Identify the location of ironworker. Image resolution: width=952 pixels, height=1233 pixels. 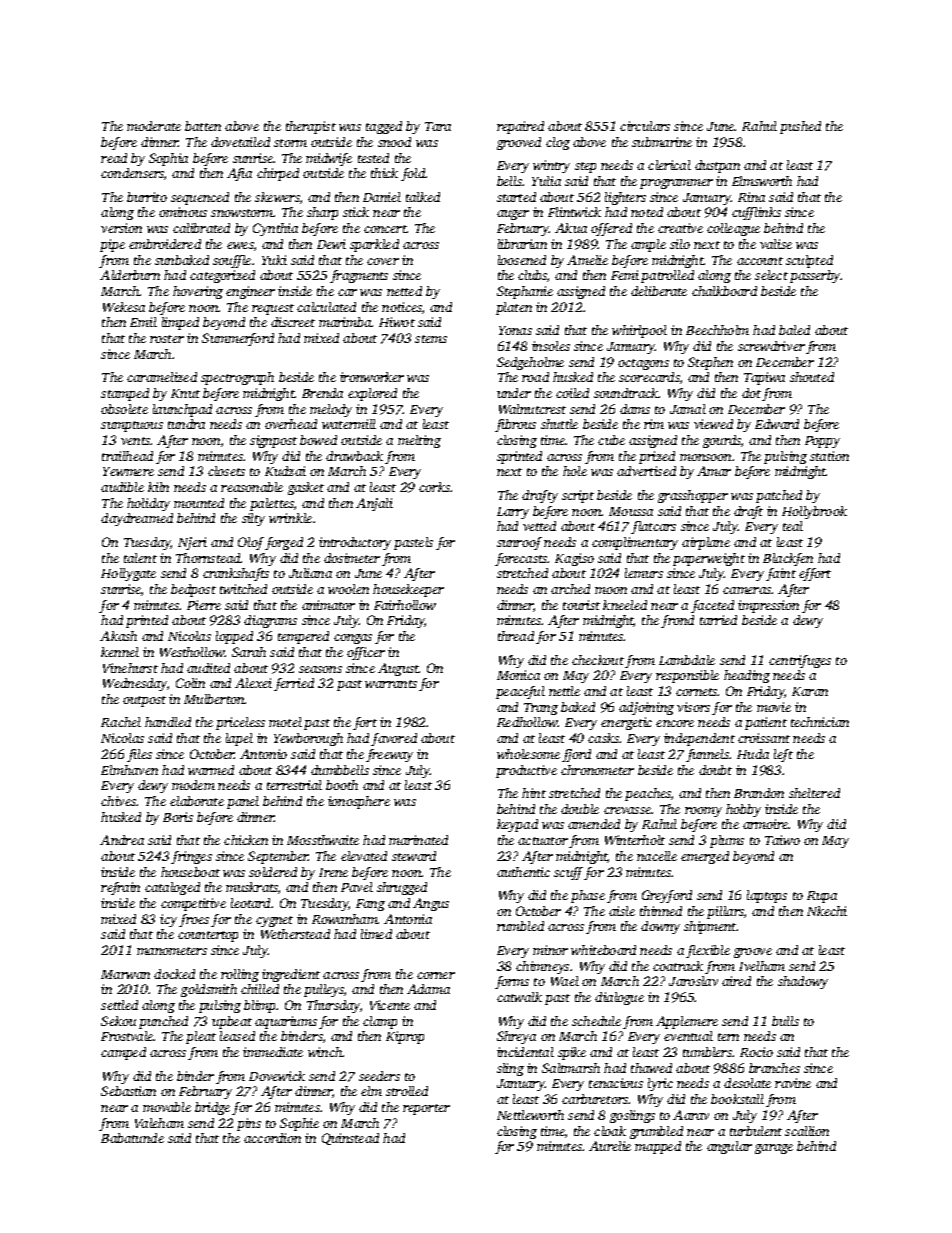
(372, 377).
